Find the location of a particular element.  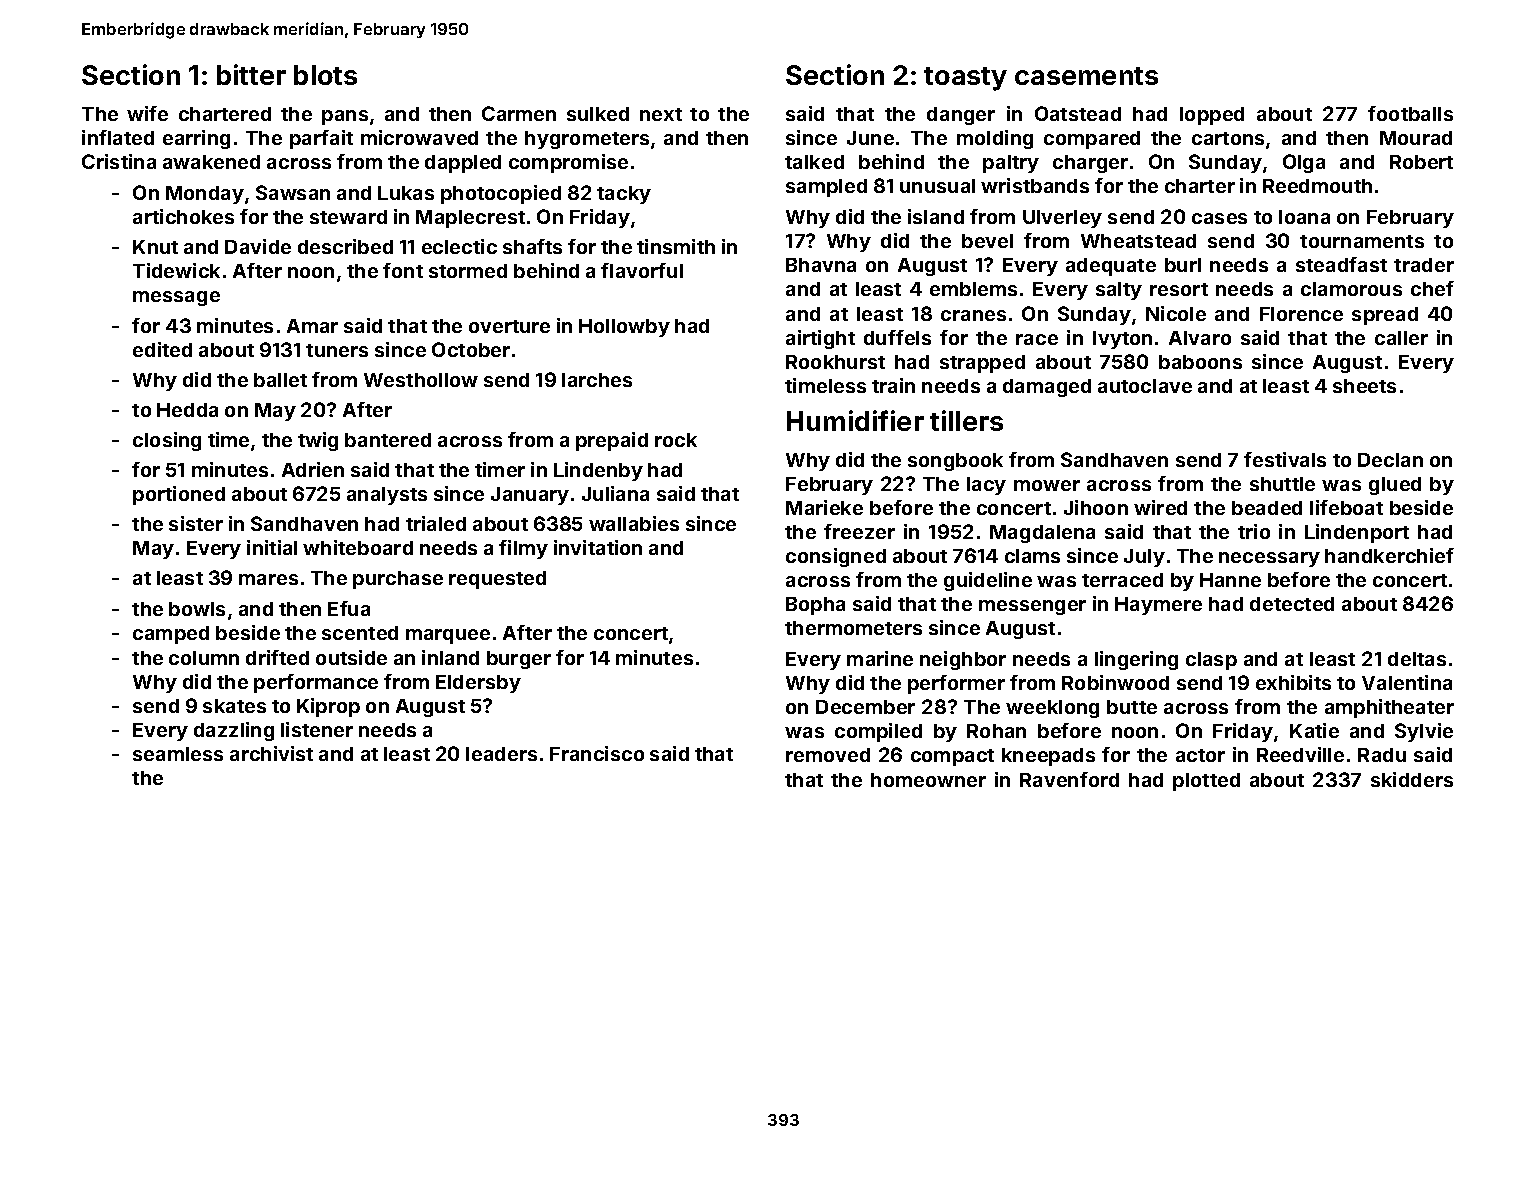

cases is located at coordinates (1219, 218).
